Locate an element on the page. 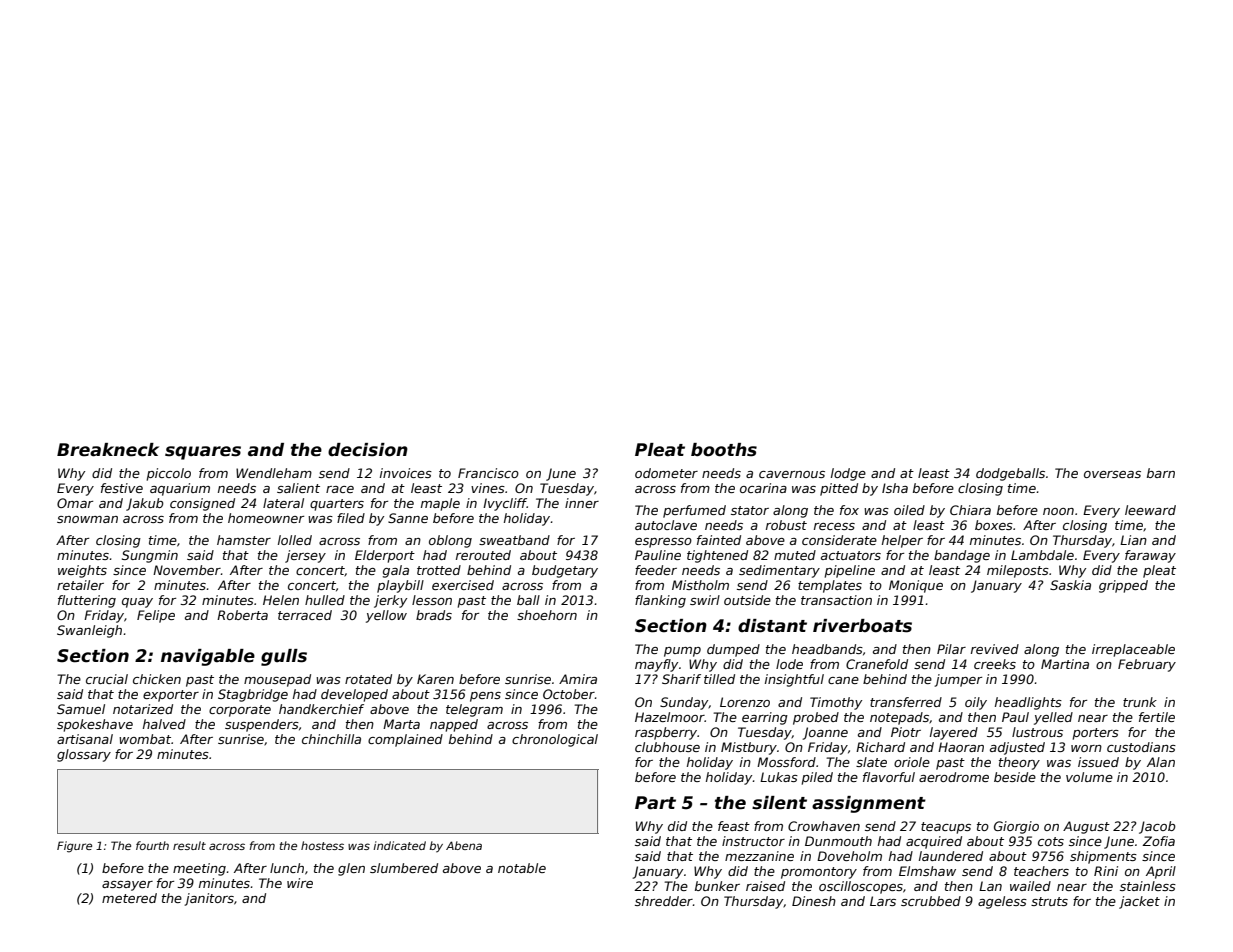 Image resolution: width=1233 pixels, height=952 pixels. noon is located at coordinates (1058, 511).
